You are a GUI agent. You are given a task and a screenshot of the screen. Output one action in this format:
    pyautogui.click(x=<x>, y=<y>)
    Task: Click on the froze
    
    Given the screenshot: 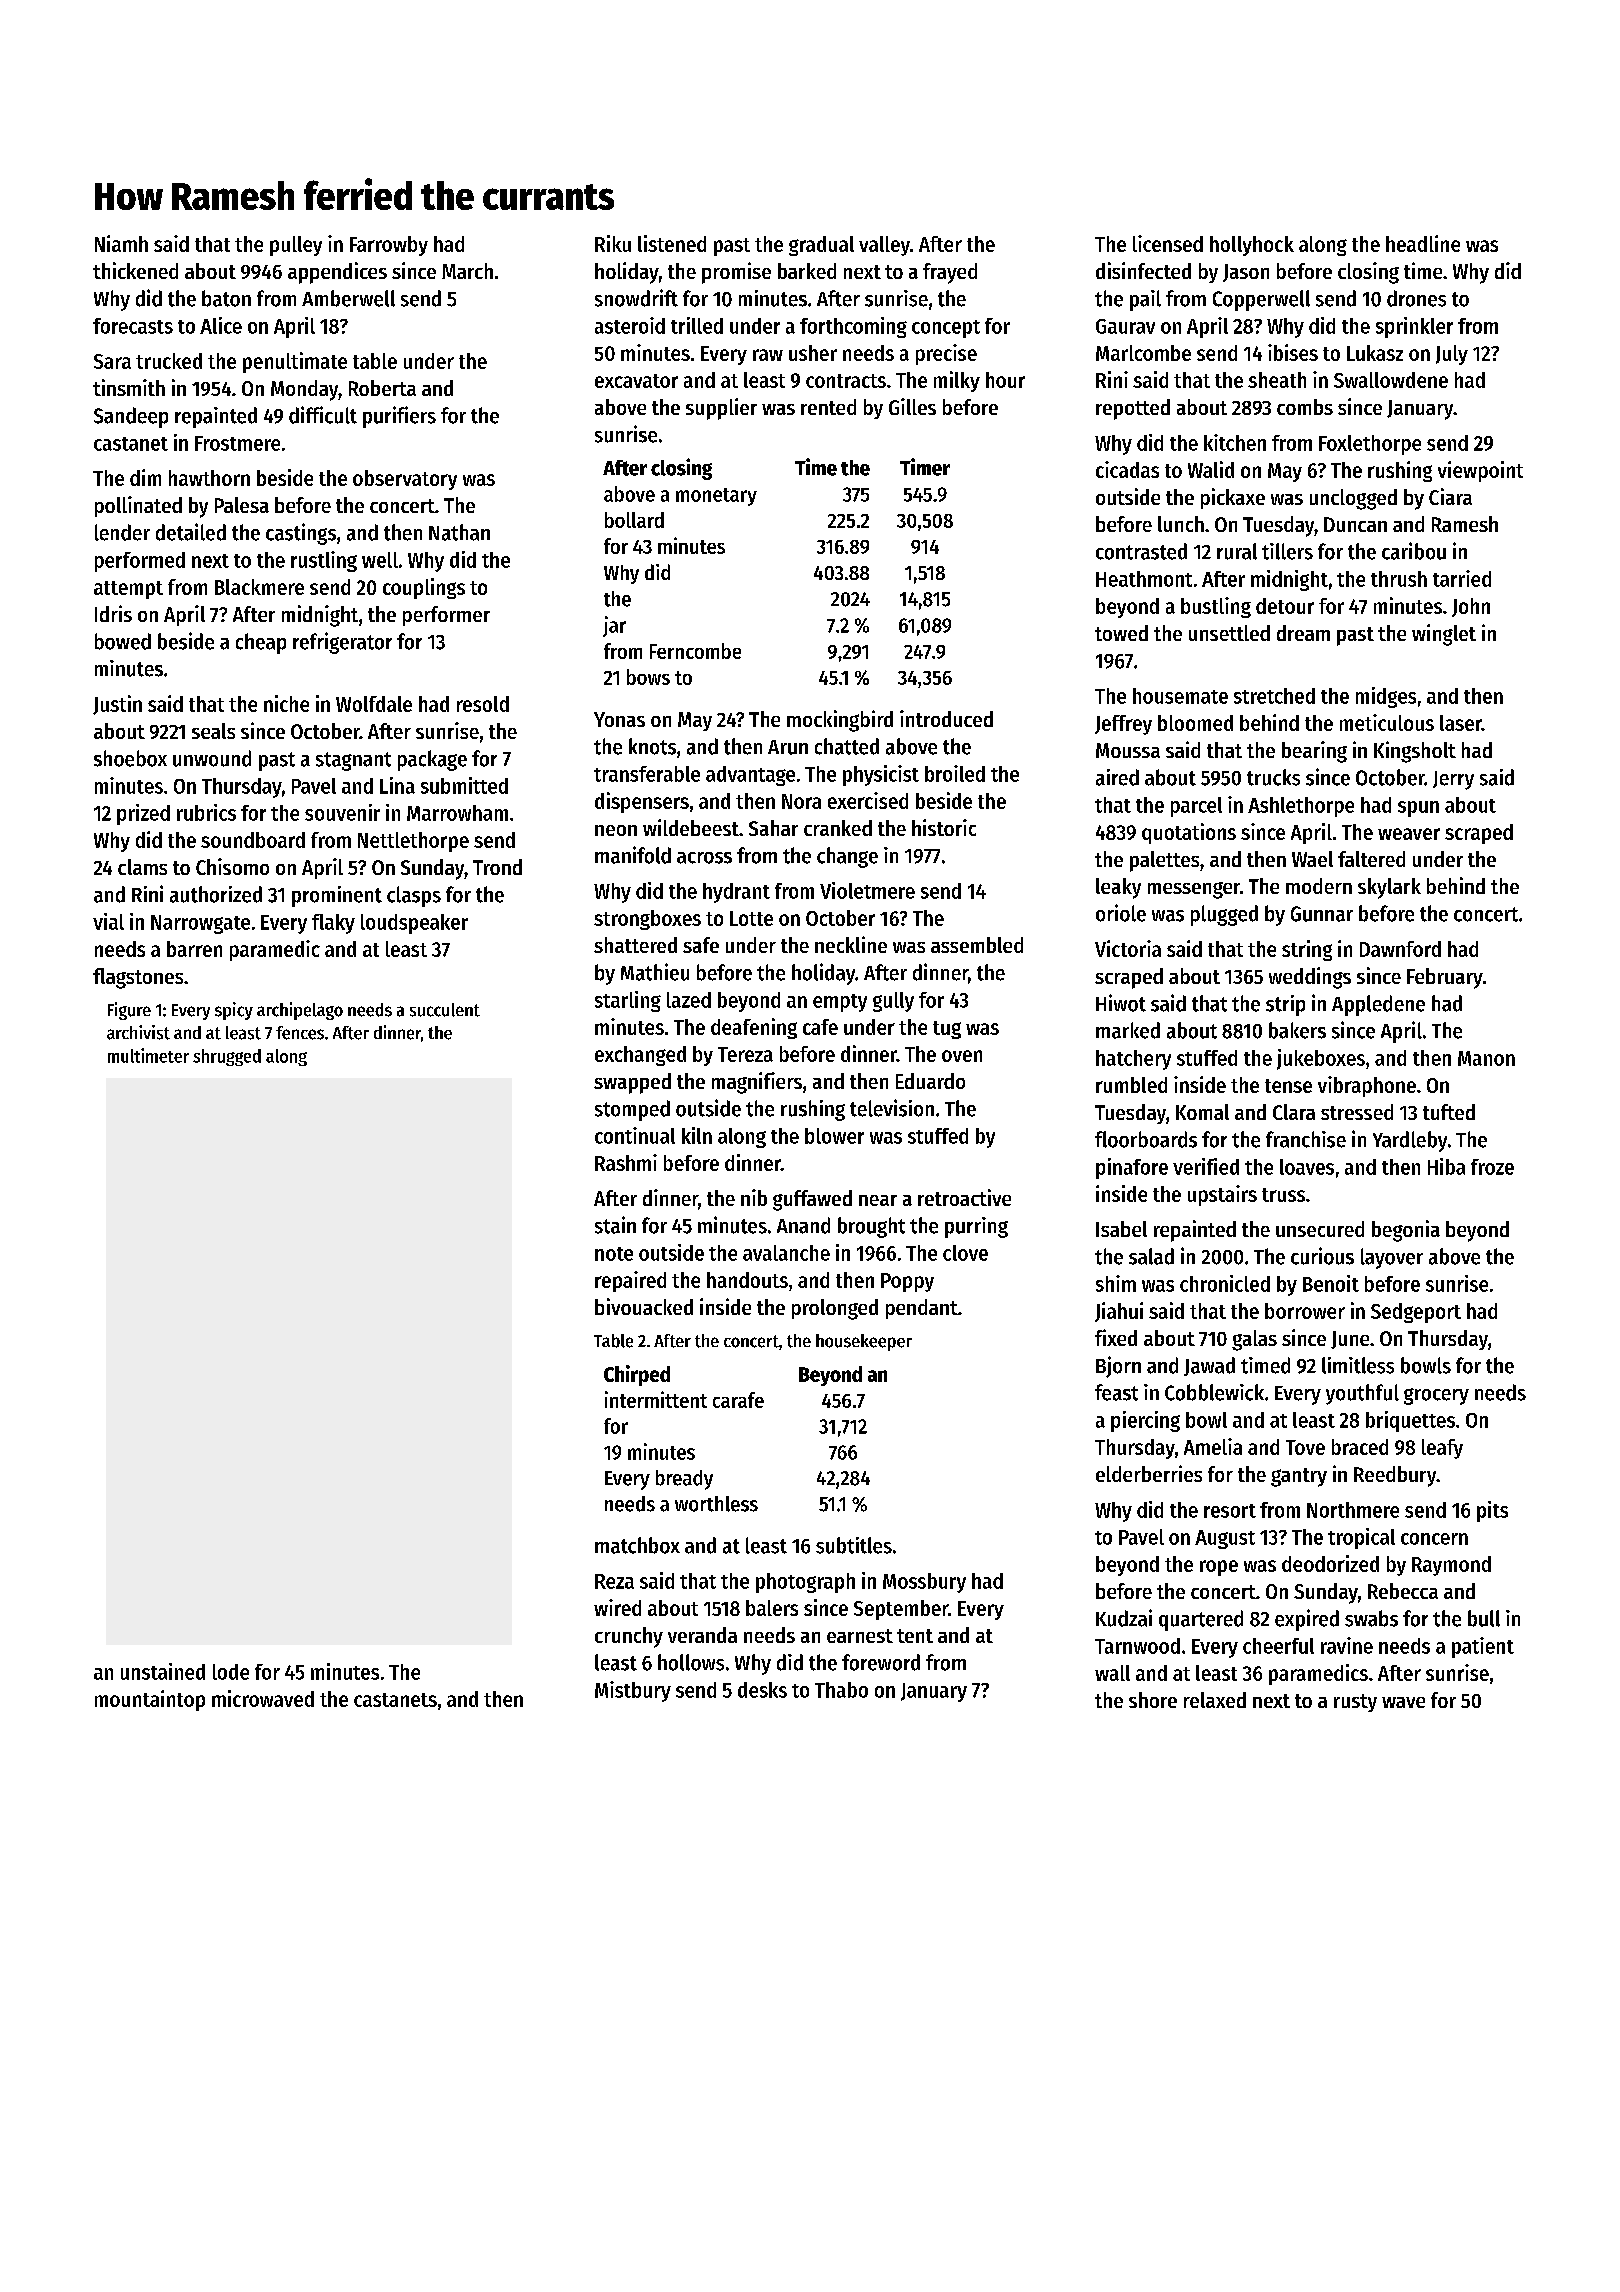 What is the action you would take?
    pyautogui.click(x=1492, y=1167)
